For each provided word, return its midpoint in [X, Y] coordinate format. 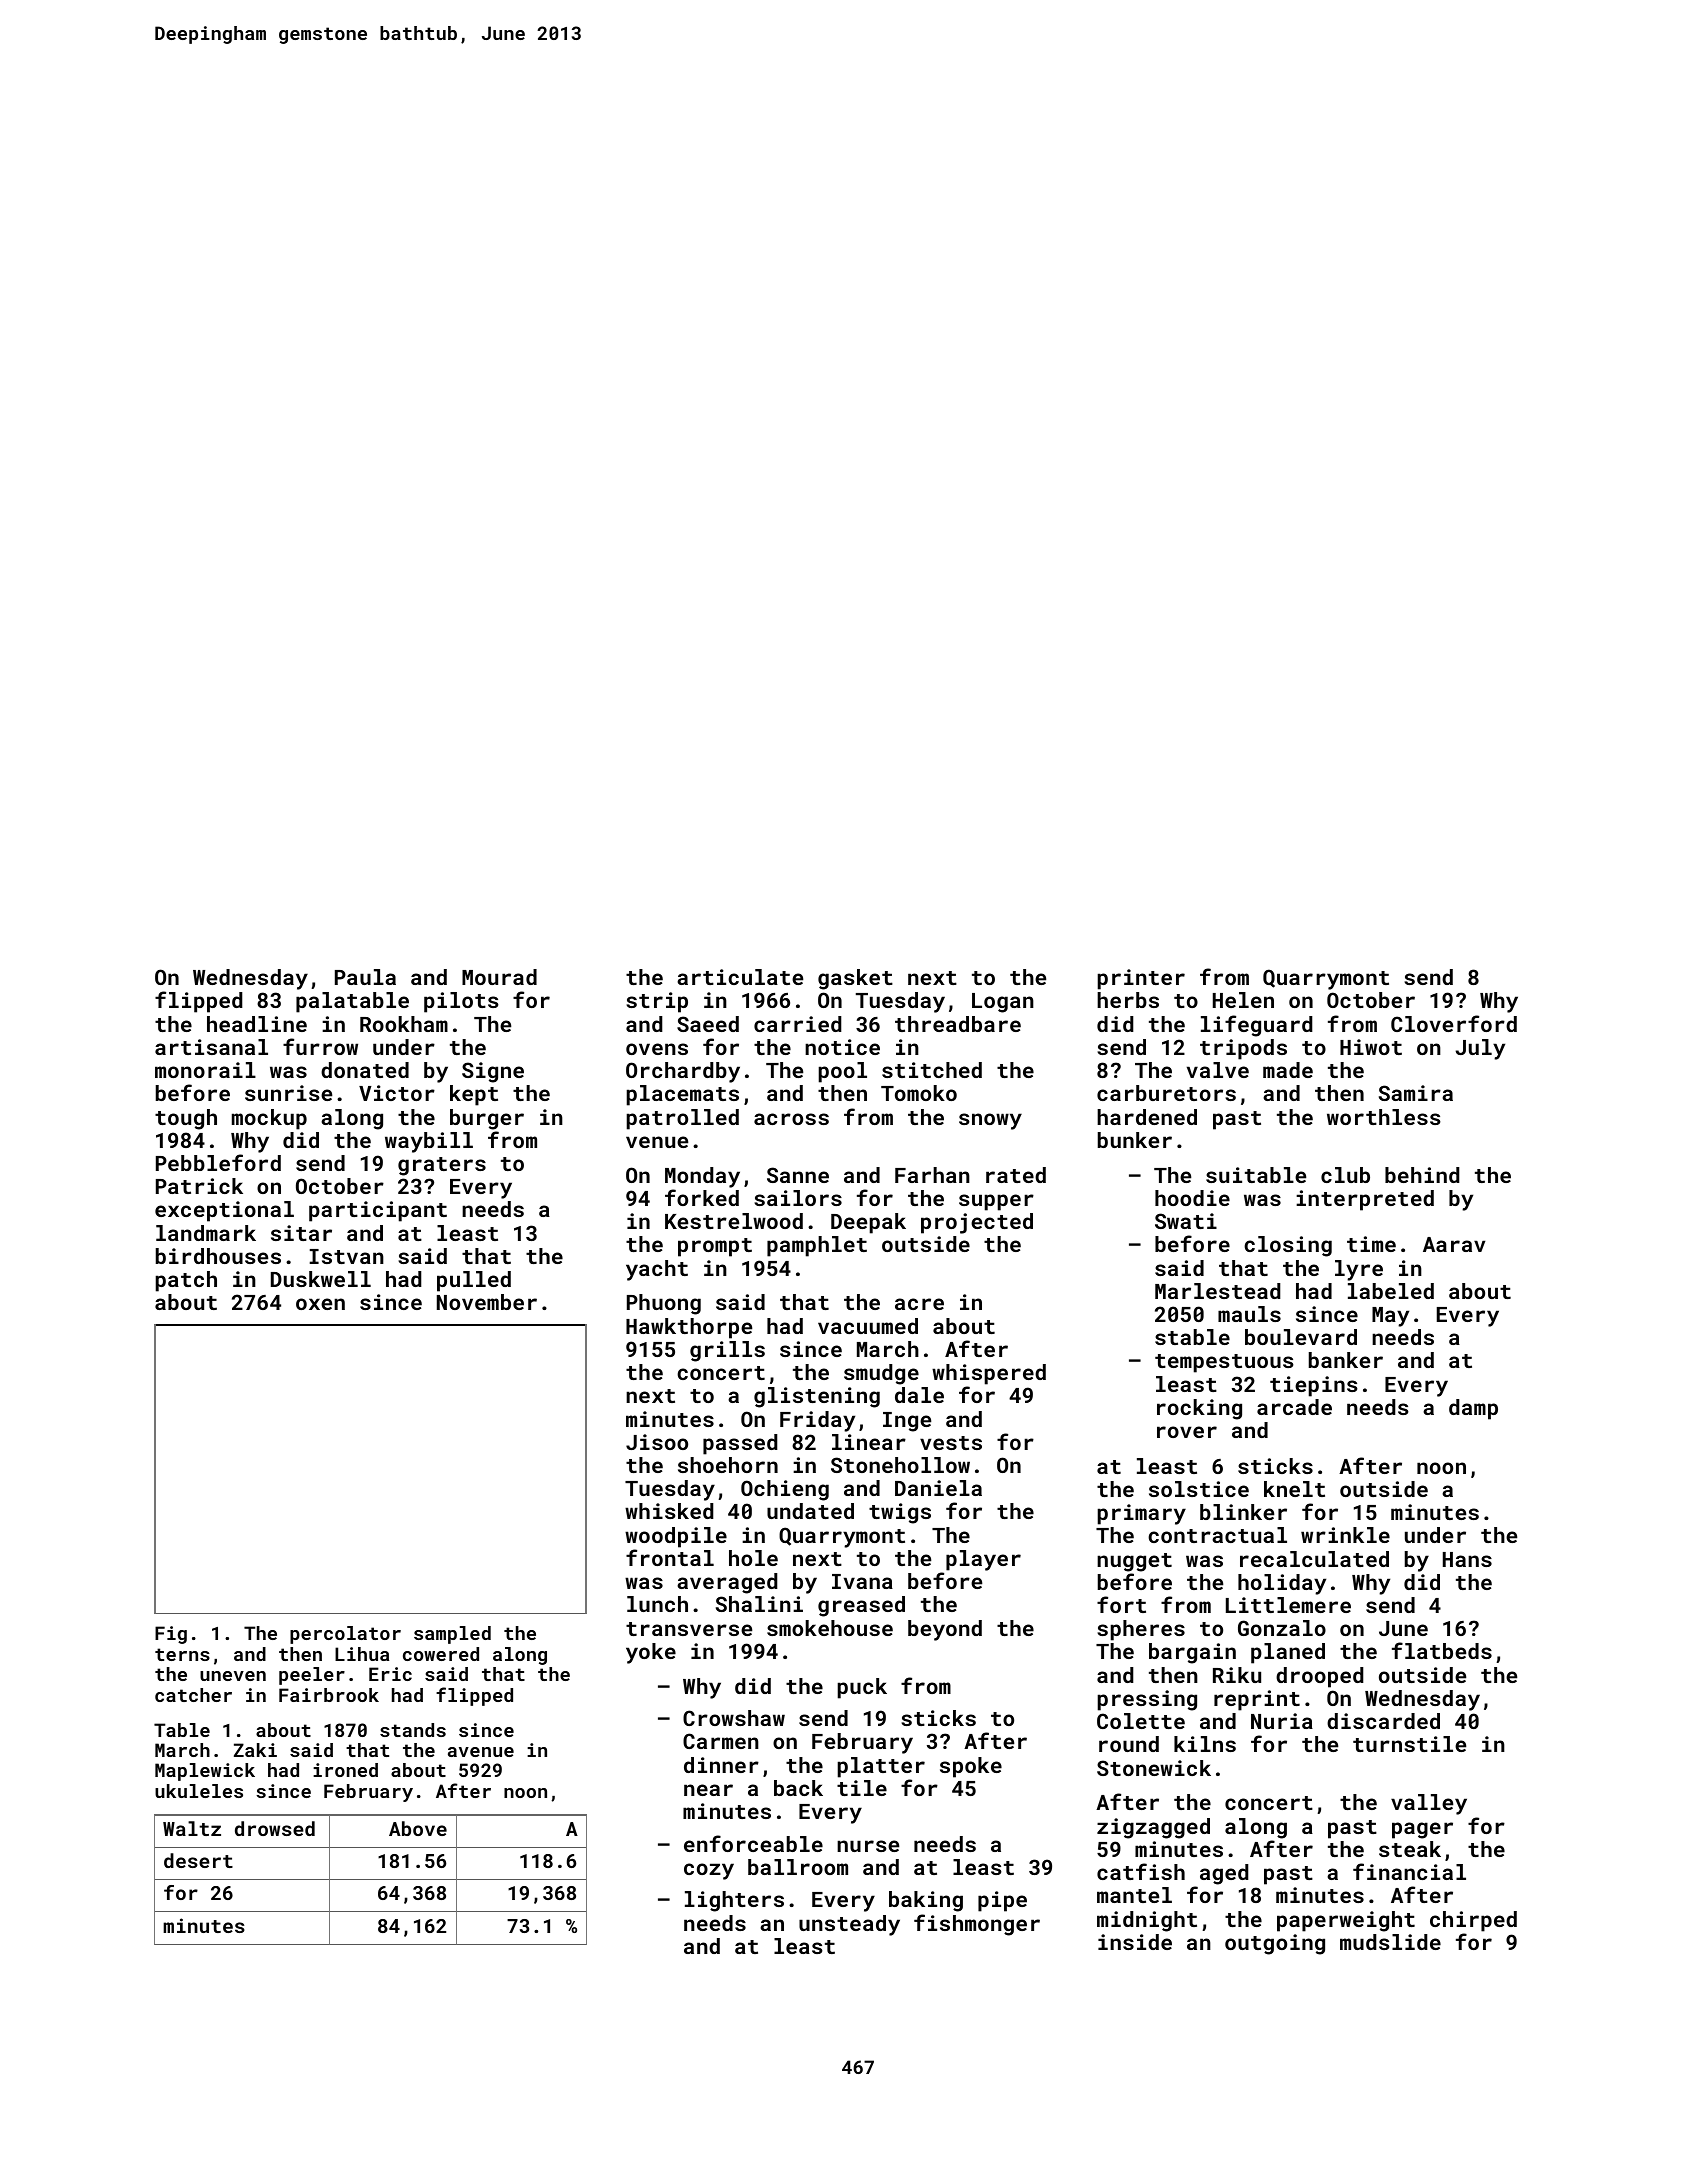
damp [1473, 1409]
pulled [474, 1281]
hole [753, 1558]
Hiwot [1371, 1047]
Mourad [499, 977]
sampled [452, 1635]
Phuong [664, 1304]
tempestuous [1224, 1363]
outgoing [1275, 1944]
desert [198, 1860]
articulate [740, 977]
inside [1135, 1942]
